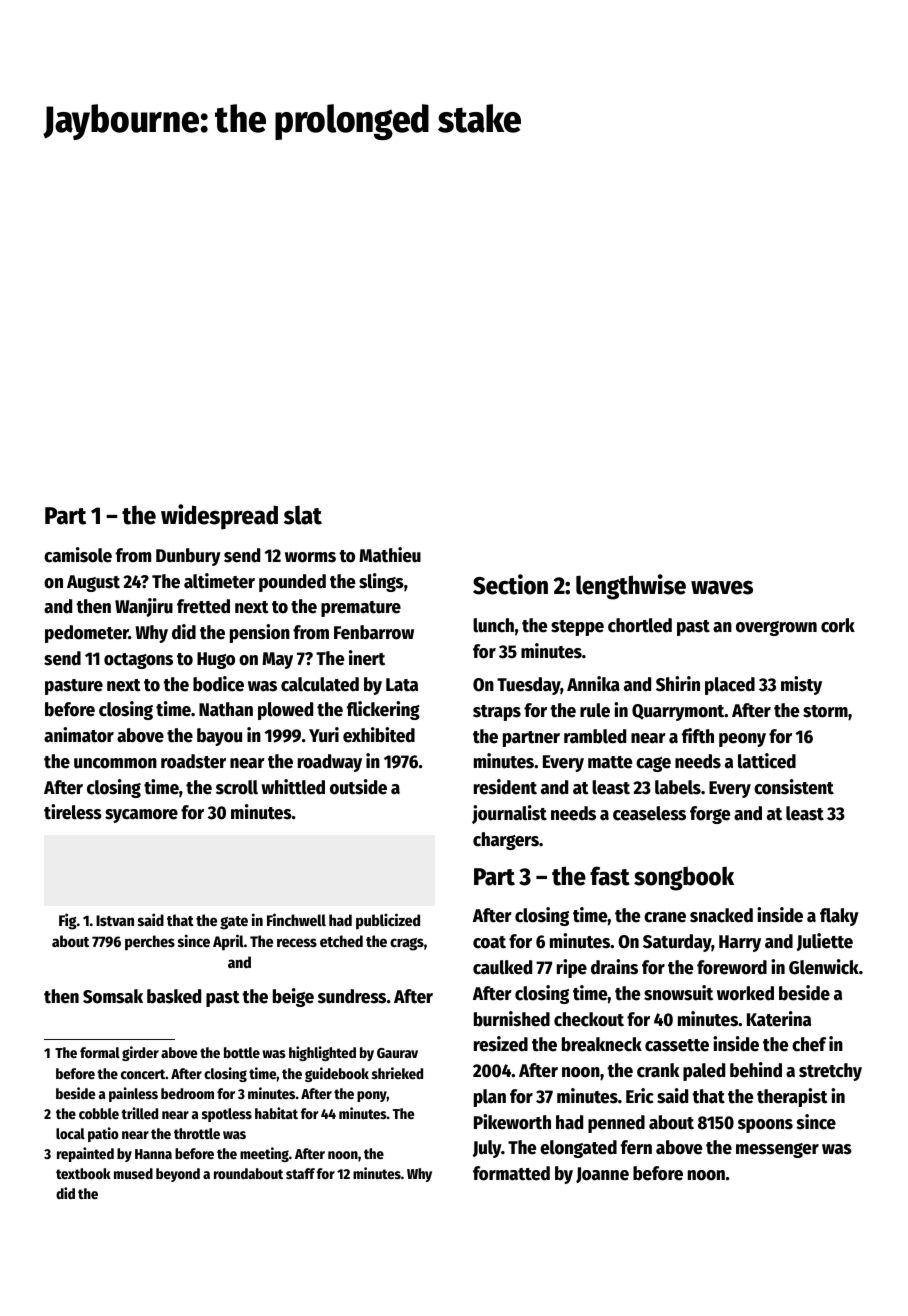  What do you see at coordinates (593, 684) in the screenshot?
I see `Annika` at bounding box center [593, 684].
